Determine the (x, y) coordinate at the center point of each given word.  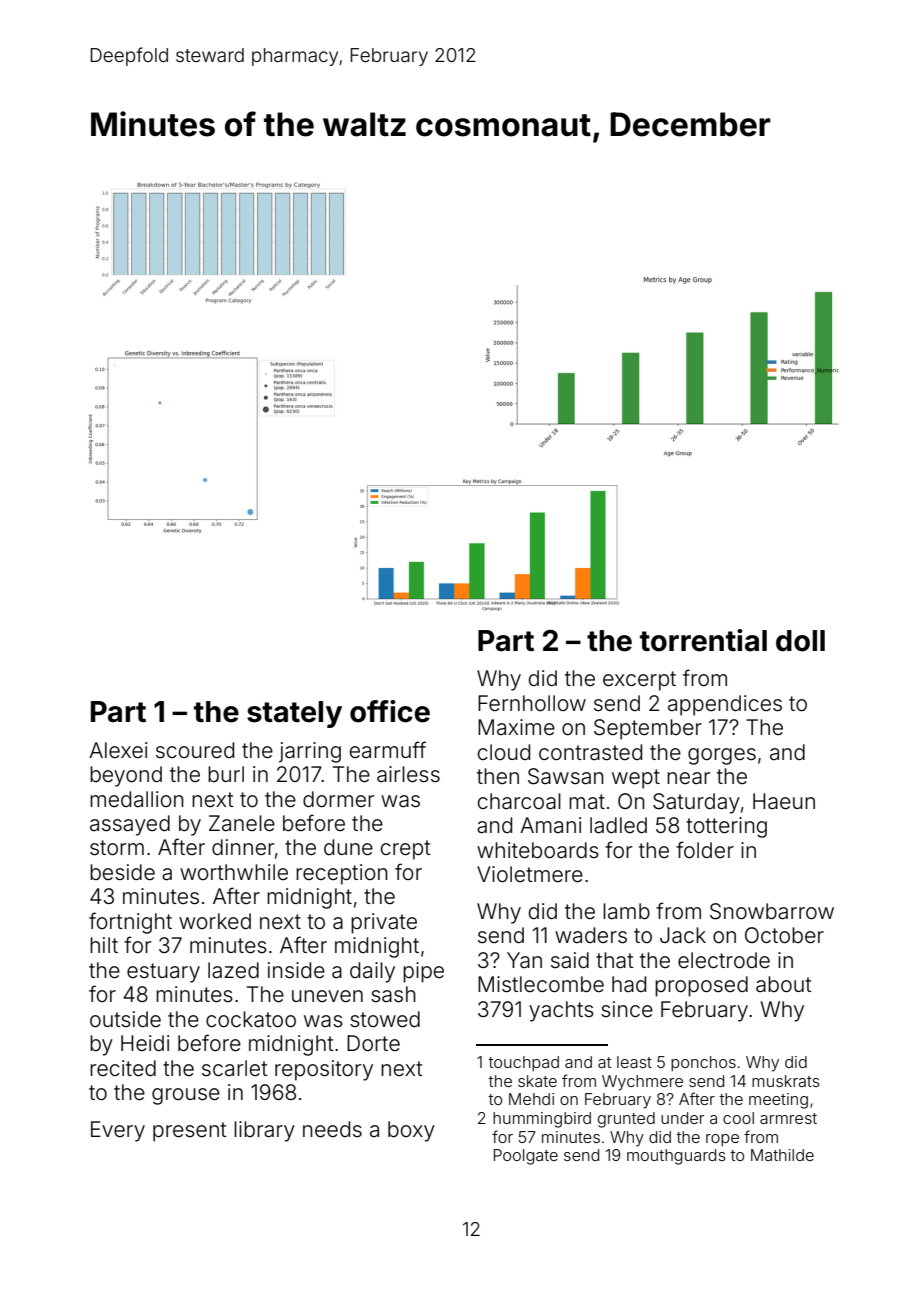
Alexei (118, 750)
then (498, 776)
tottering (726, 827)
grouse (186, 1096)
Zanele (242, 823)
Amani (550, 825)
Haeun (784, 801)
